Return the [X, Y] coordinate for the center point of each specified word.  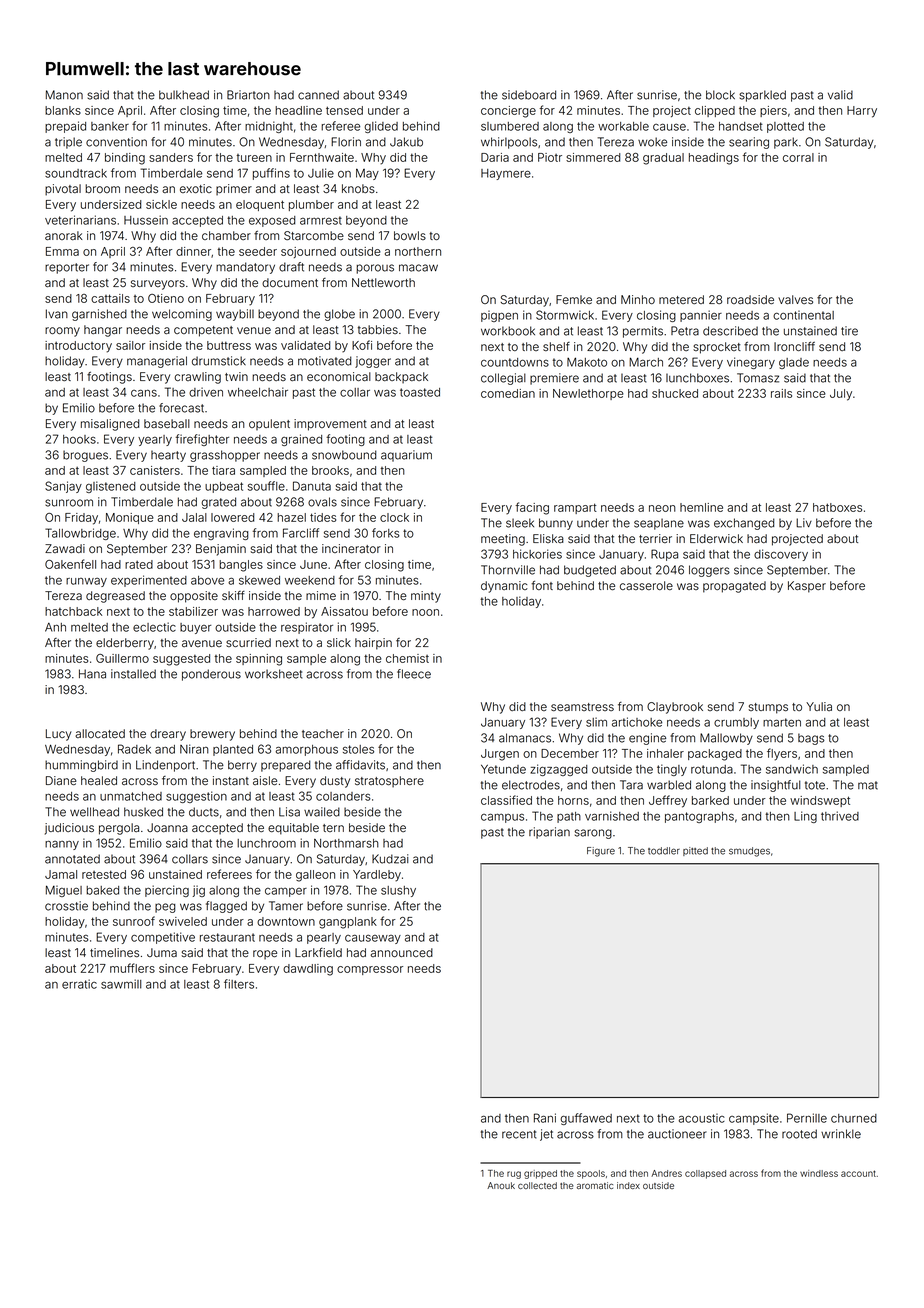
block [720, 95]
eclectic [154, 627]
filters [239, 984]
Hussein [146, 220]
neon [662, 508]
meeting [503, 540]
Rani [545, 1118]
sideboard [529, 95]
